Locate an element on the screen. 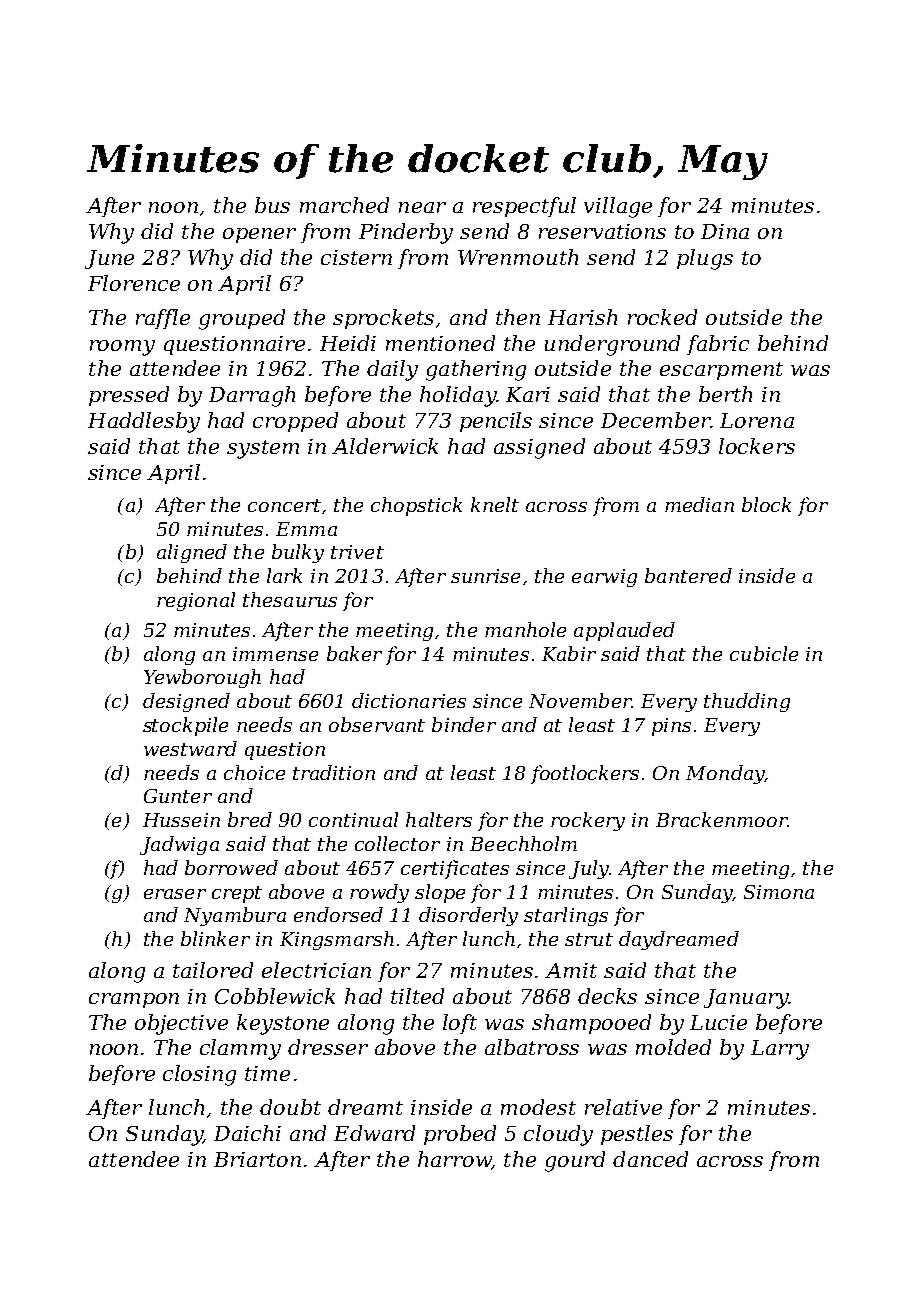  Kabir is located at coordinates (569, 653).
